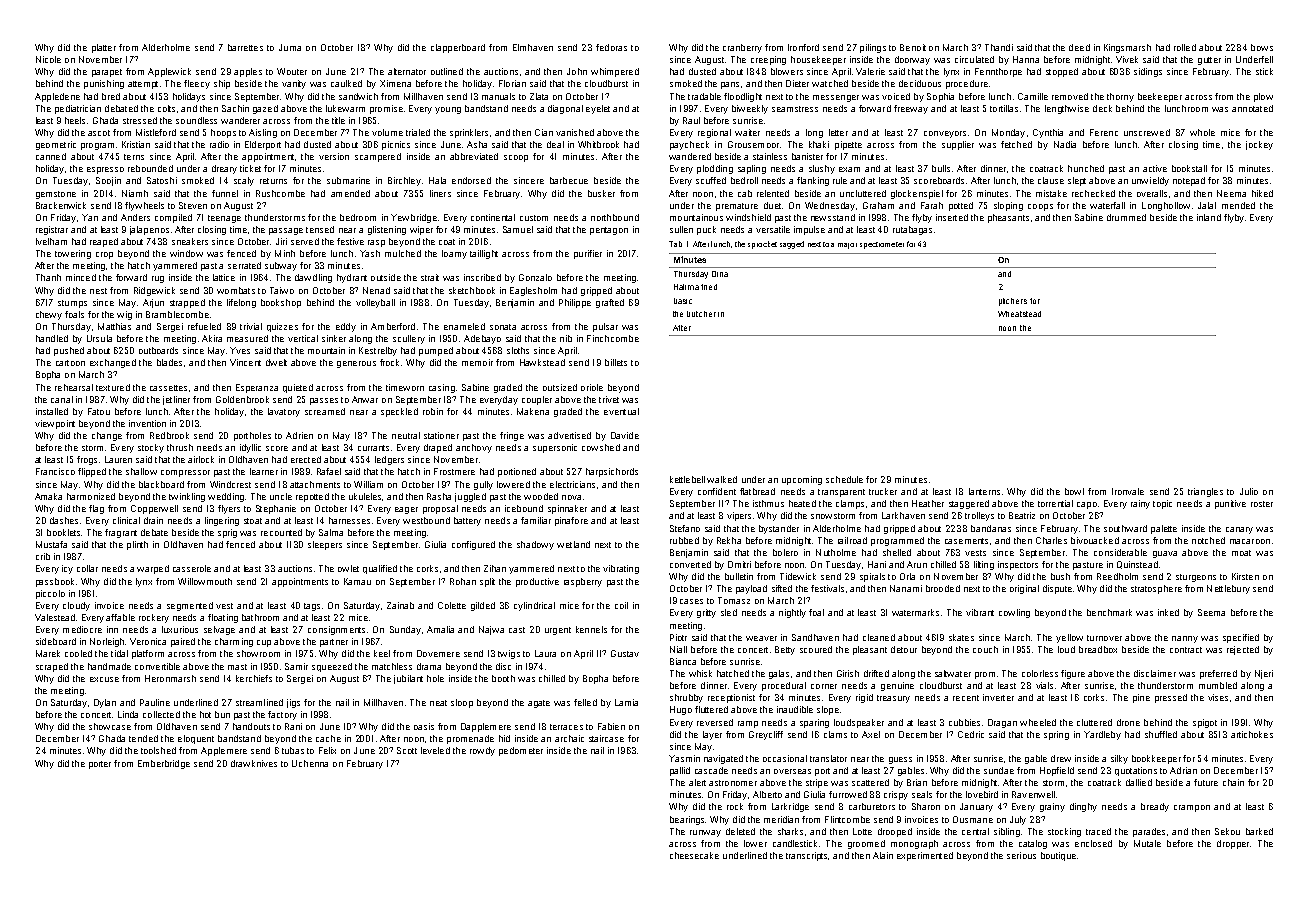 The height and width of the image is (924, 1308). Describe the element at coordinates (694, 855) in the image. I see `cheesecake` at that location.
